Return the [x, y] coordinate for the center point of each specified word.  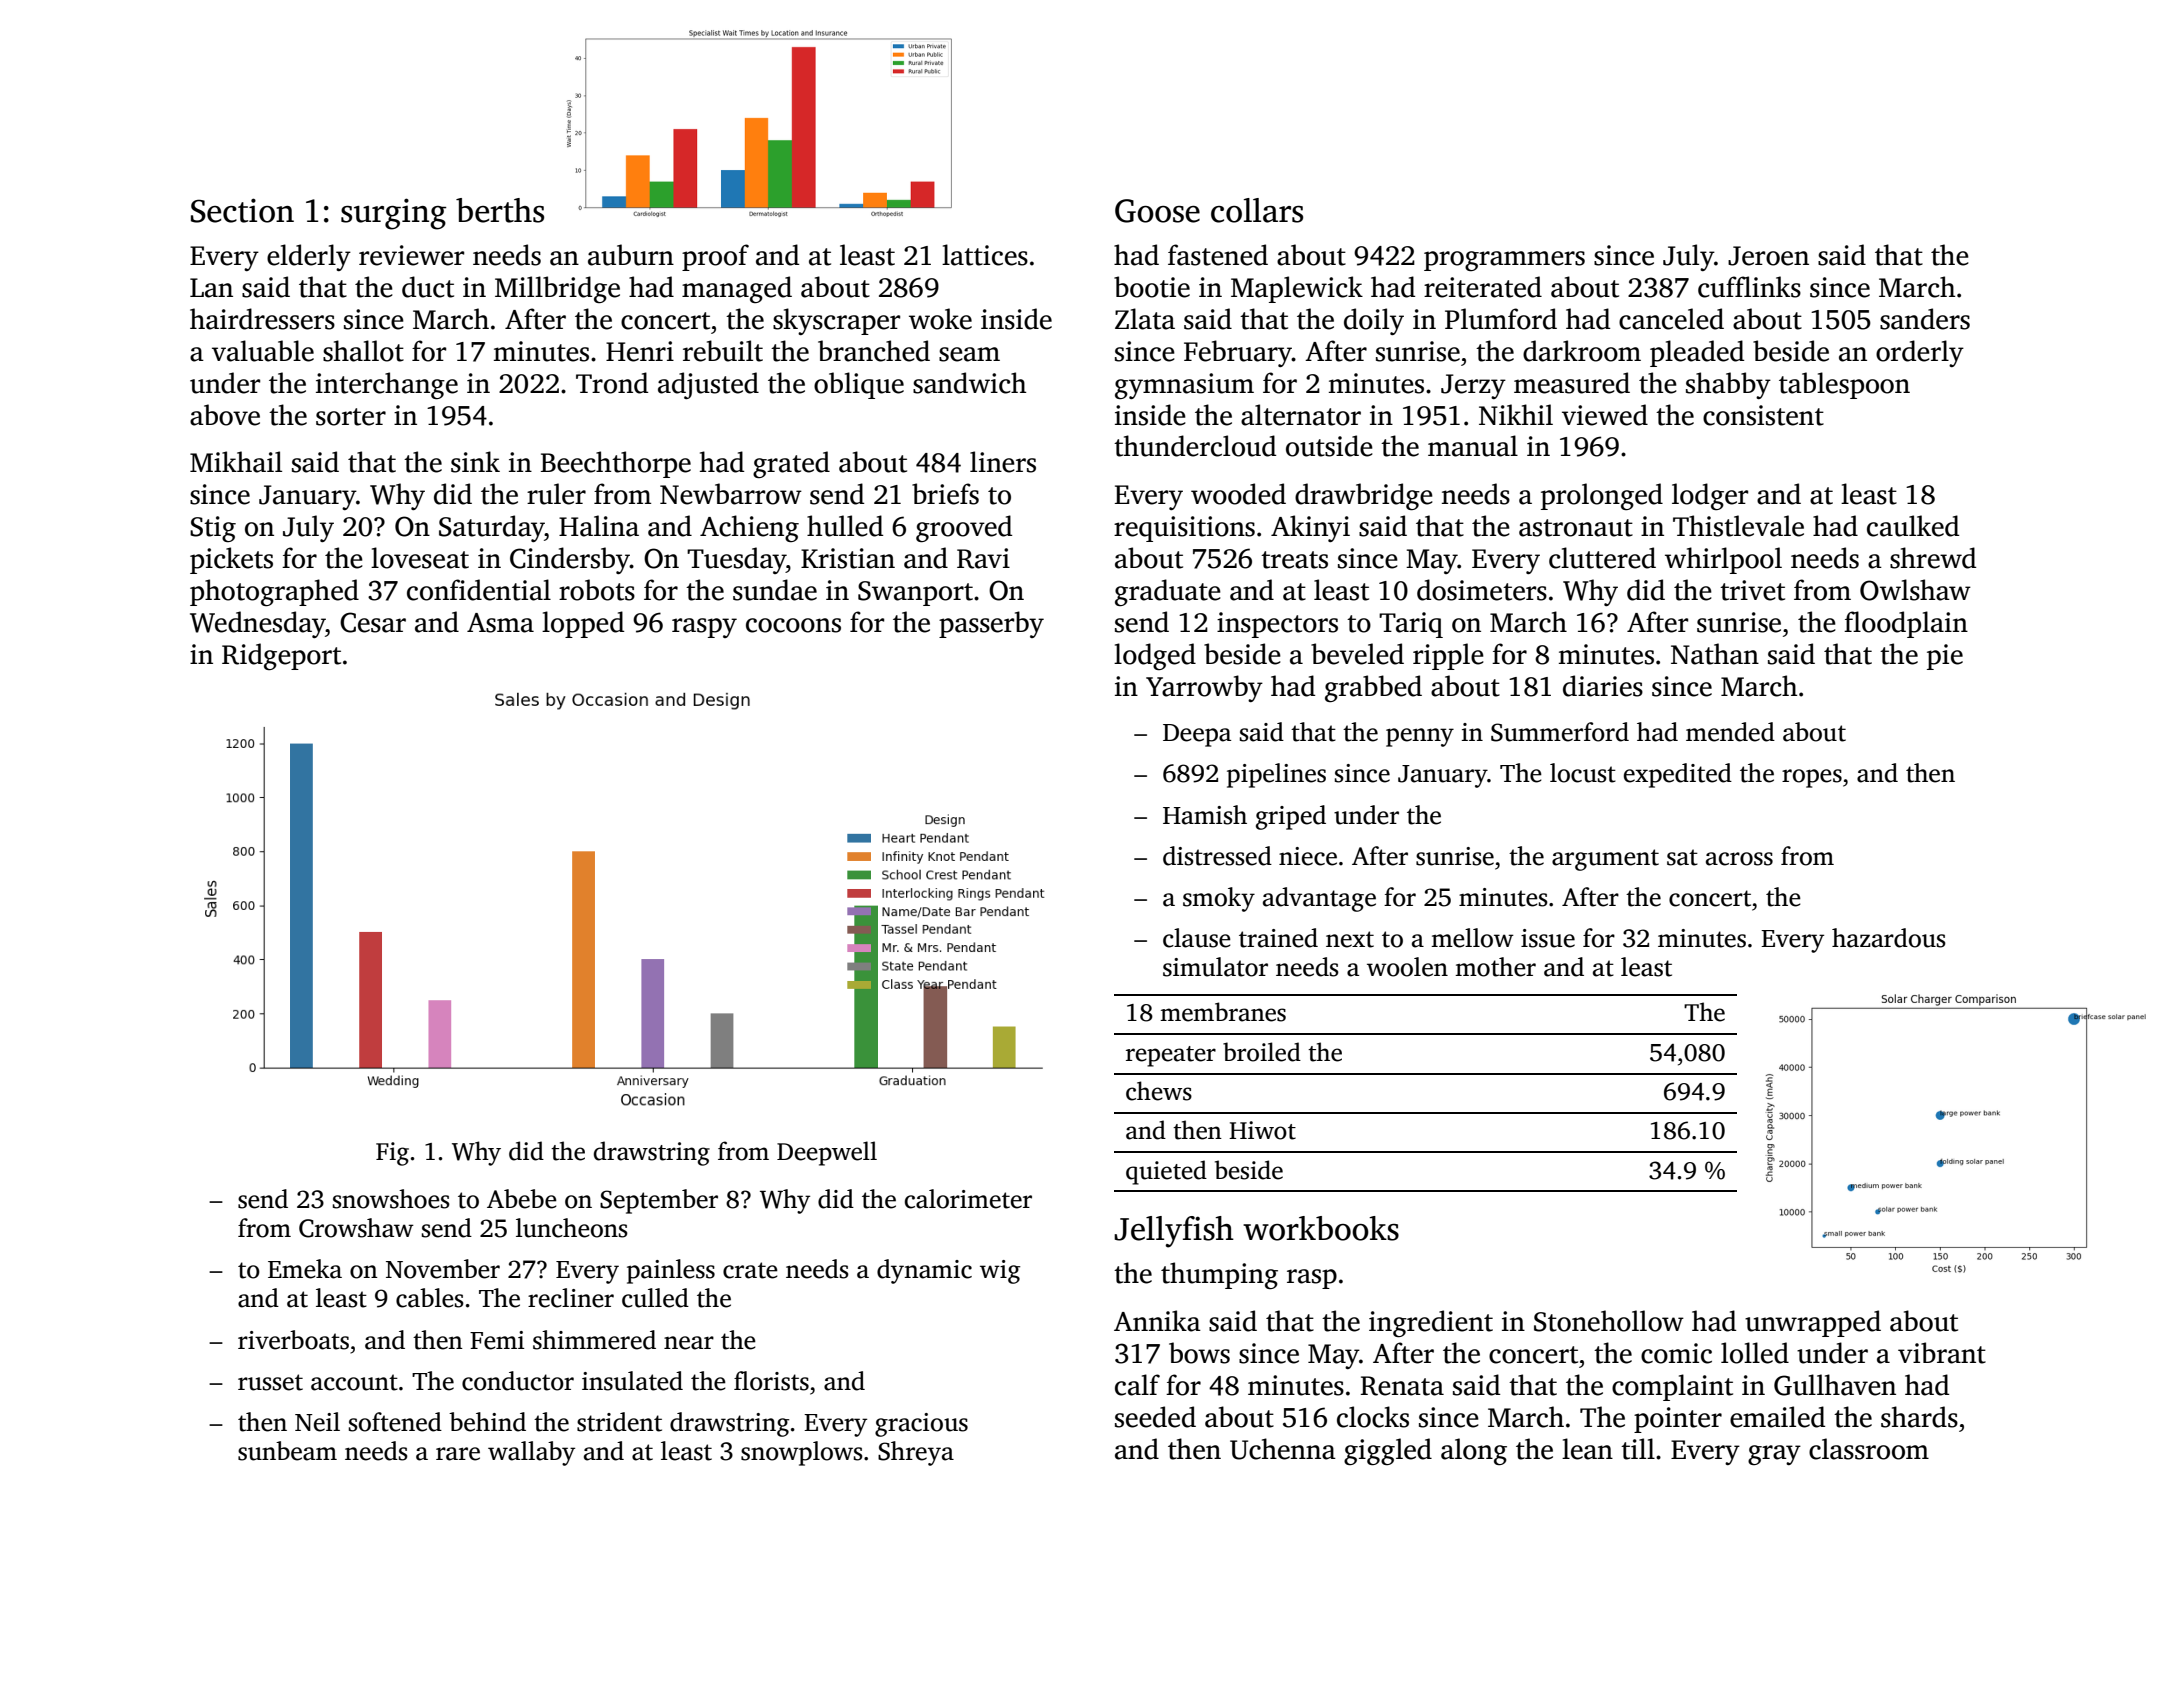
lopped [583, 624]
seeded [1155, 1417]
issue [1548, 938]
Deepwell [827, 1153]
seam [969, 354]
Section [242, 210]
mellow [1472, 938]
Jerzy [1473, 386]
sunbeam [287, 1451]
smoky [1219, 899]
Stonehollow [1609, 1321]
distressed [1217, 856]
